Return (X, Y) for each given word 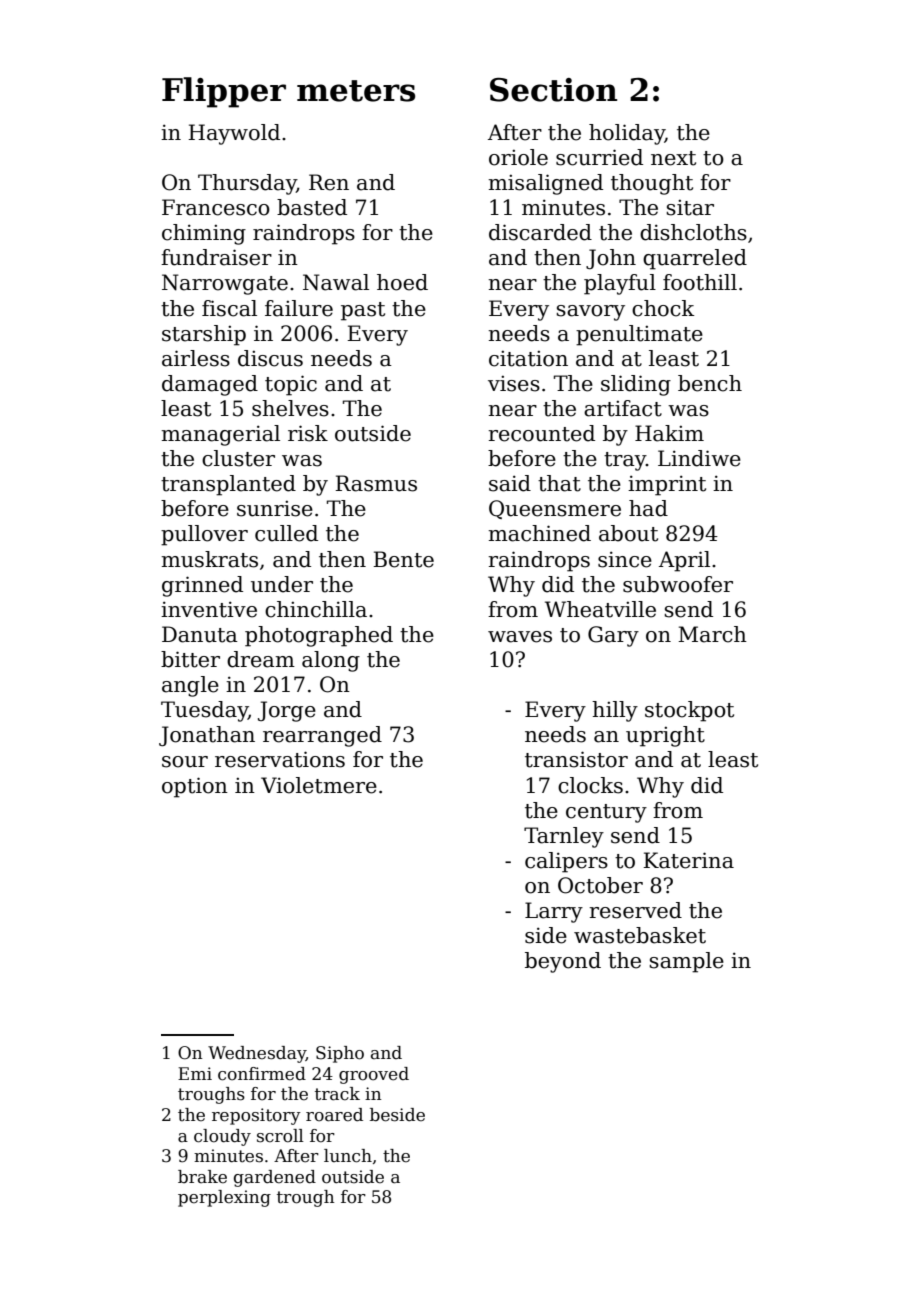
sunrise (275, 508)
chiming (204, 234)
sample (686, 962)
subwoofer (678, 584)
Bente (403, 559)
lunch (348, 1156)
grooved (374, 1075)
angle (190, 686)
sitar (690, 207)
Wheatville (600, 609)
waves (520, 637)
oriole (518, 157)
